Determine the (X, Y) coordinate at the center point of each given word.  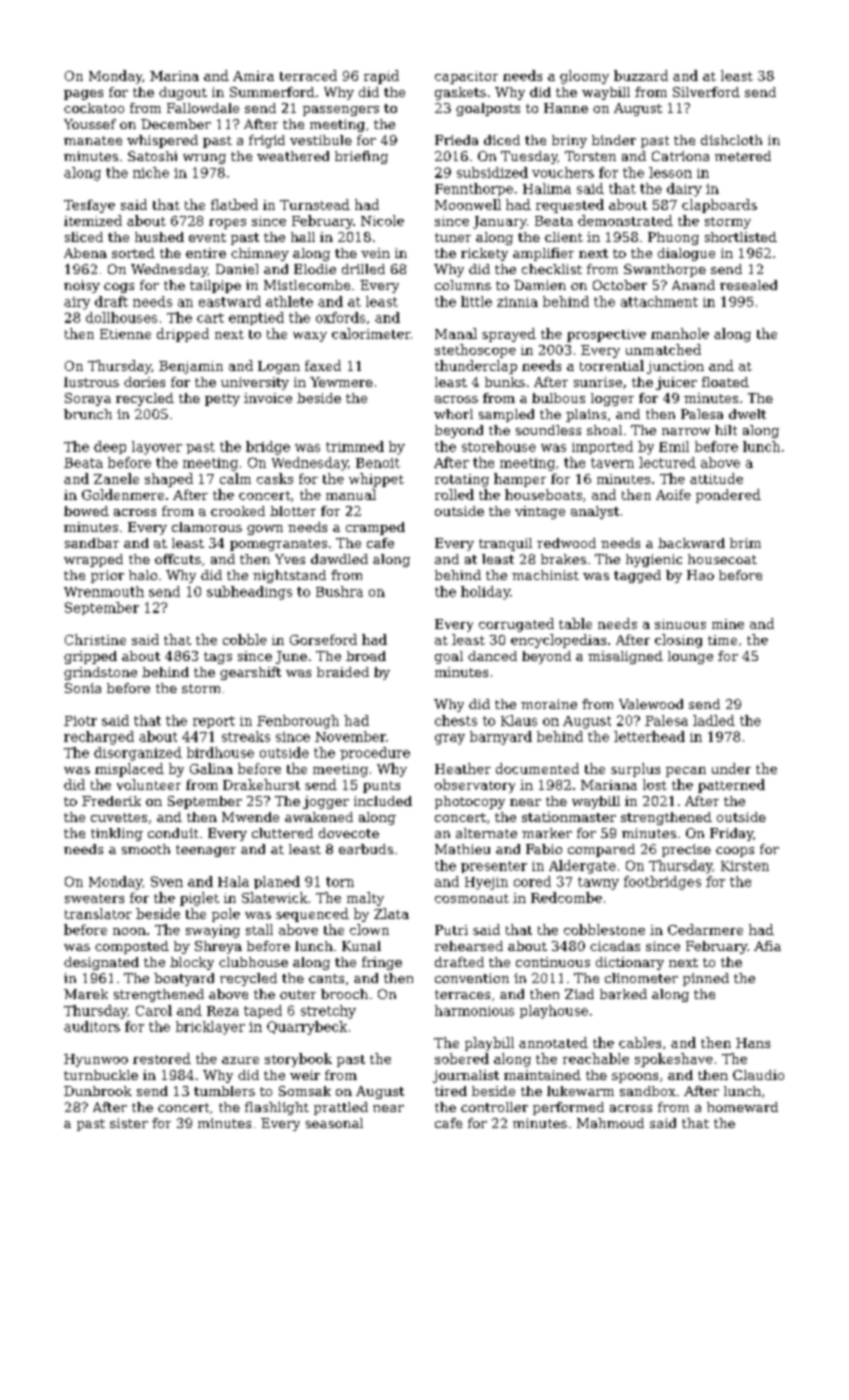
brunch (88, 414)
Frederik (111, 801)
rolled (454, 494)
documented (537, 768)
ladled (714, 720)
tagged (637, 576)
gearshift (250, 673)
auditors (92, 1026)
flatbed (234, 204)
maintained (542, 1075)
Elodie (315, 269)
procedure (375, 753)
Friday (731, 834)
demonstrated (625, 220)
